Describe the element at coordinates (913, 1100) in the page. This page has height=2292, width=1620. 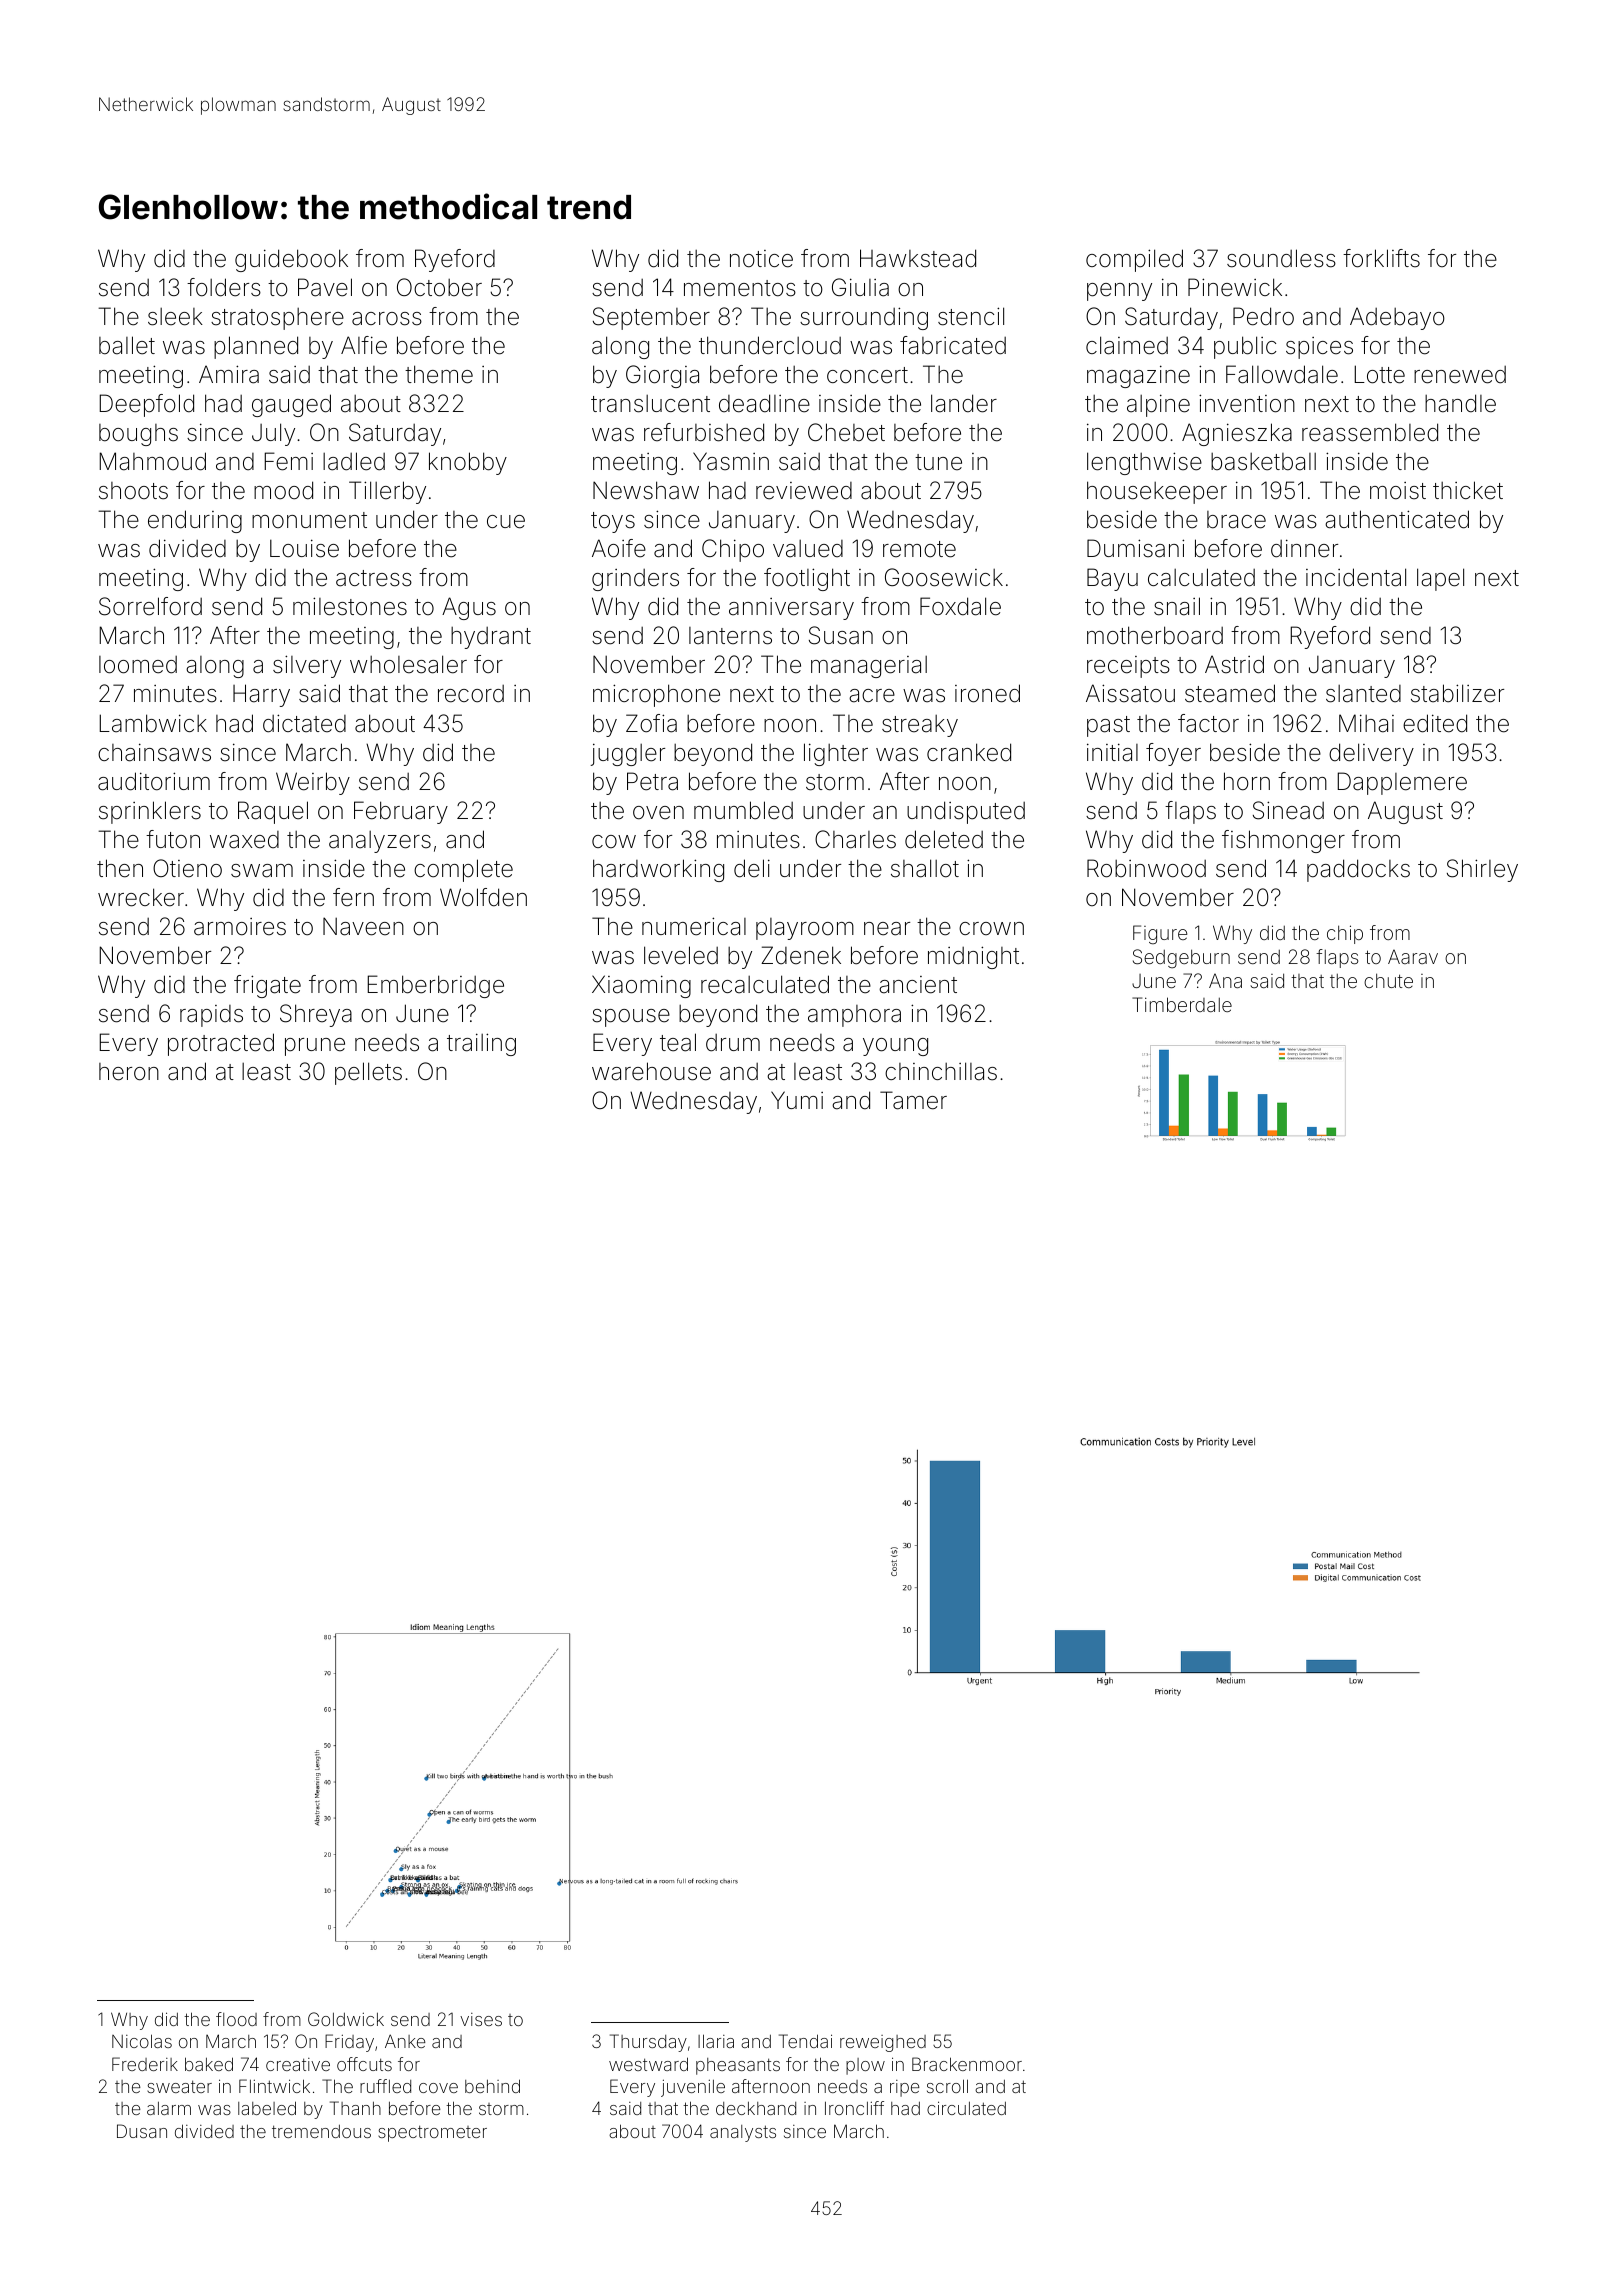
I see `Tamer` at that location.
